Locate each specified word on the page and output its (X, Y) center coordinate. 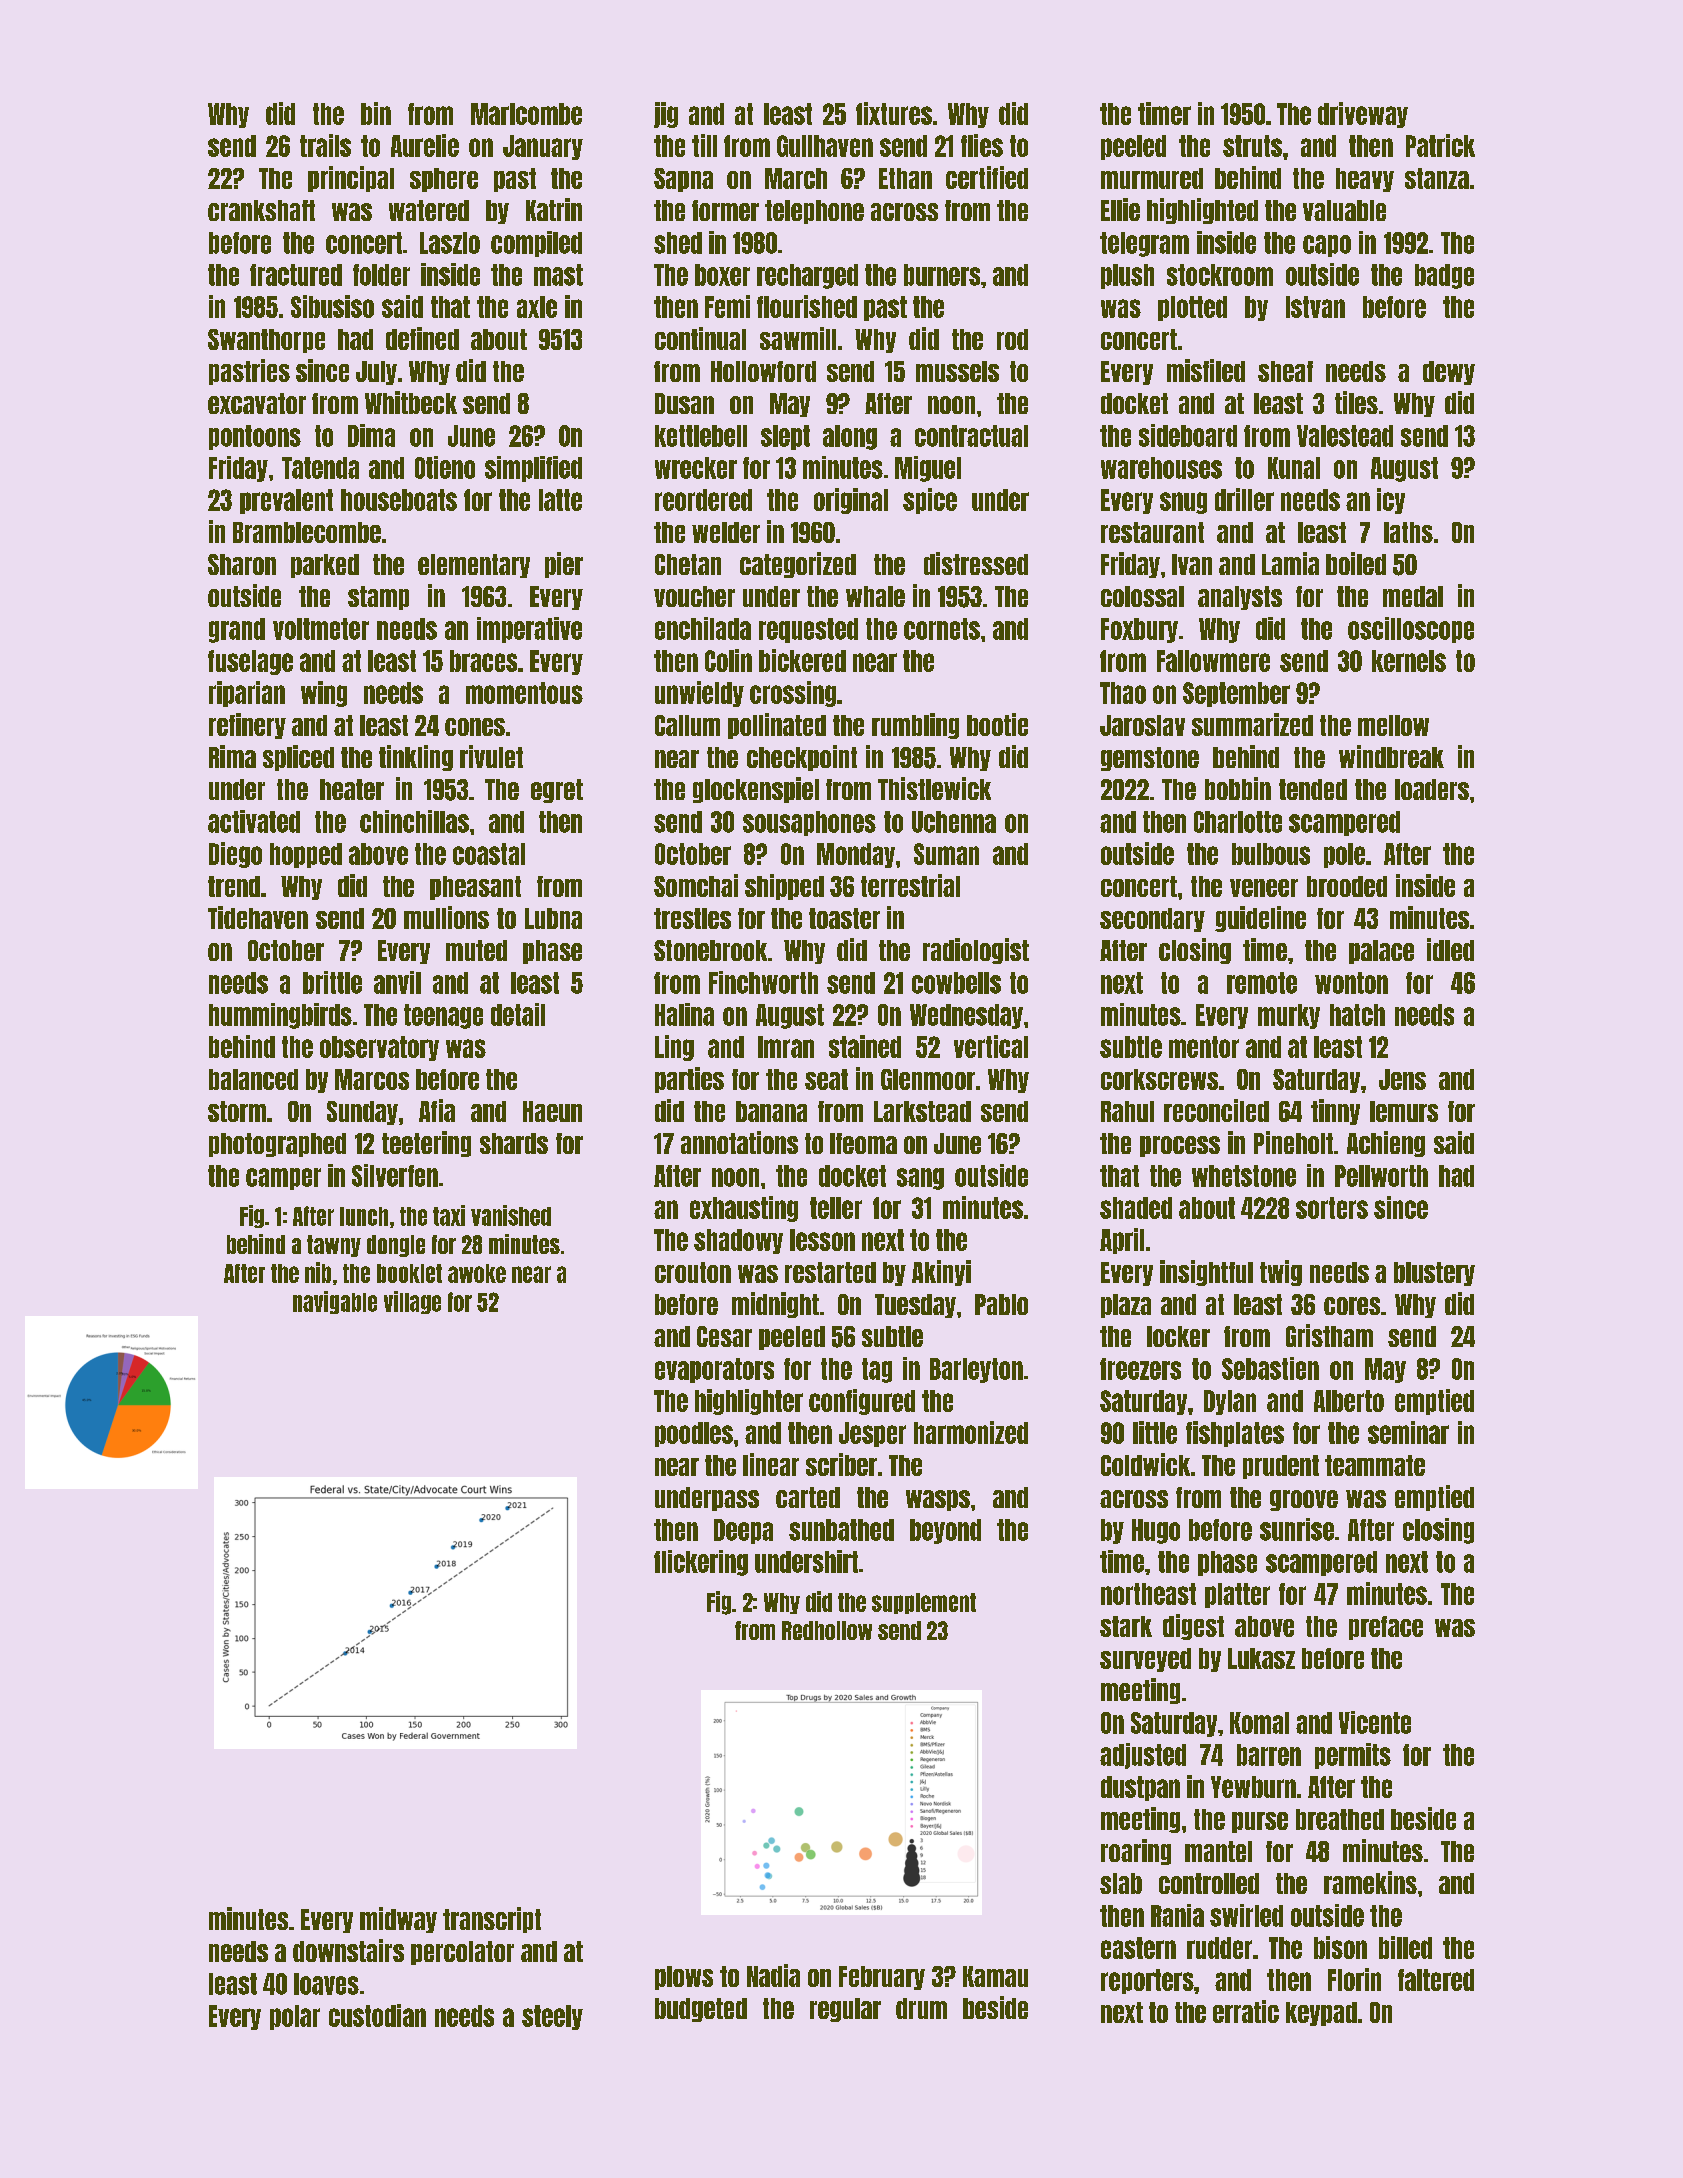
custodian (377, 2015)
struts (1252, 146)
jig (666, 115)
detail (518, 1014)
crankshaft (261, 210)
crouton (693, 1272)
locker (1178, 1336)
